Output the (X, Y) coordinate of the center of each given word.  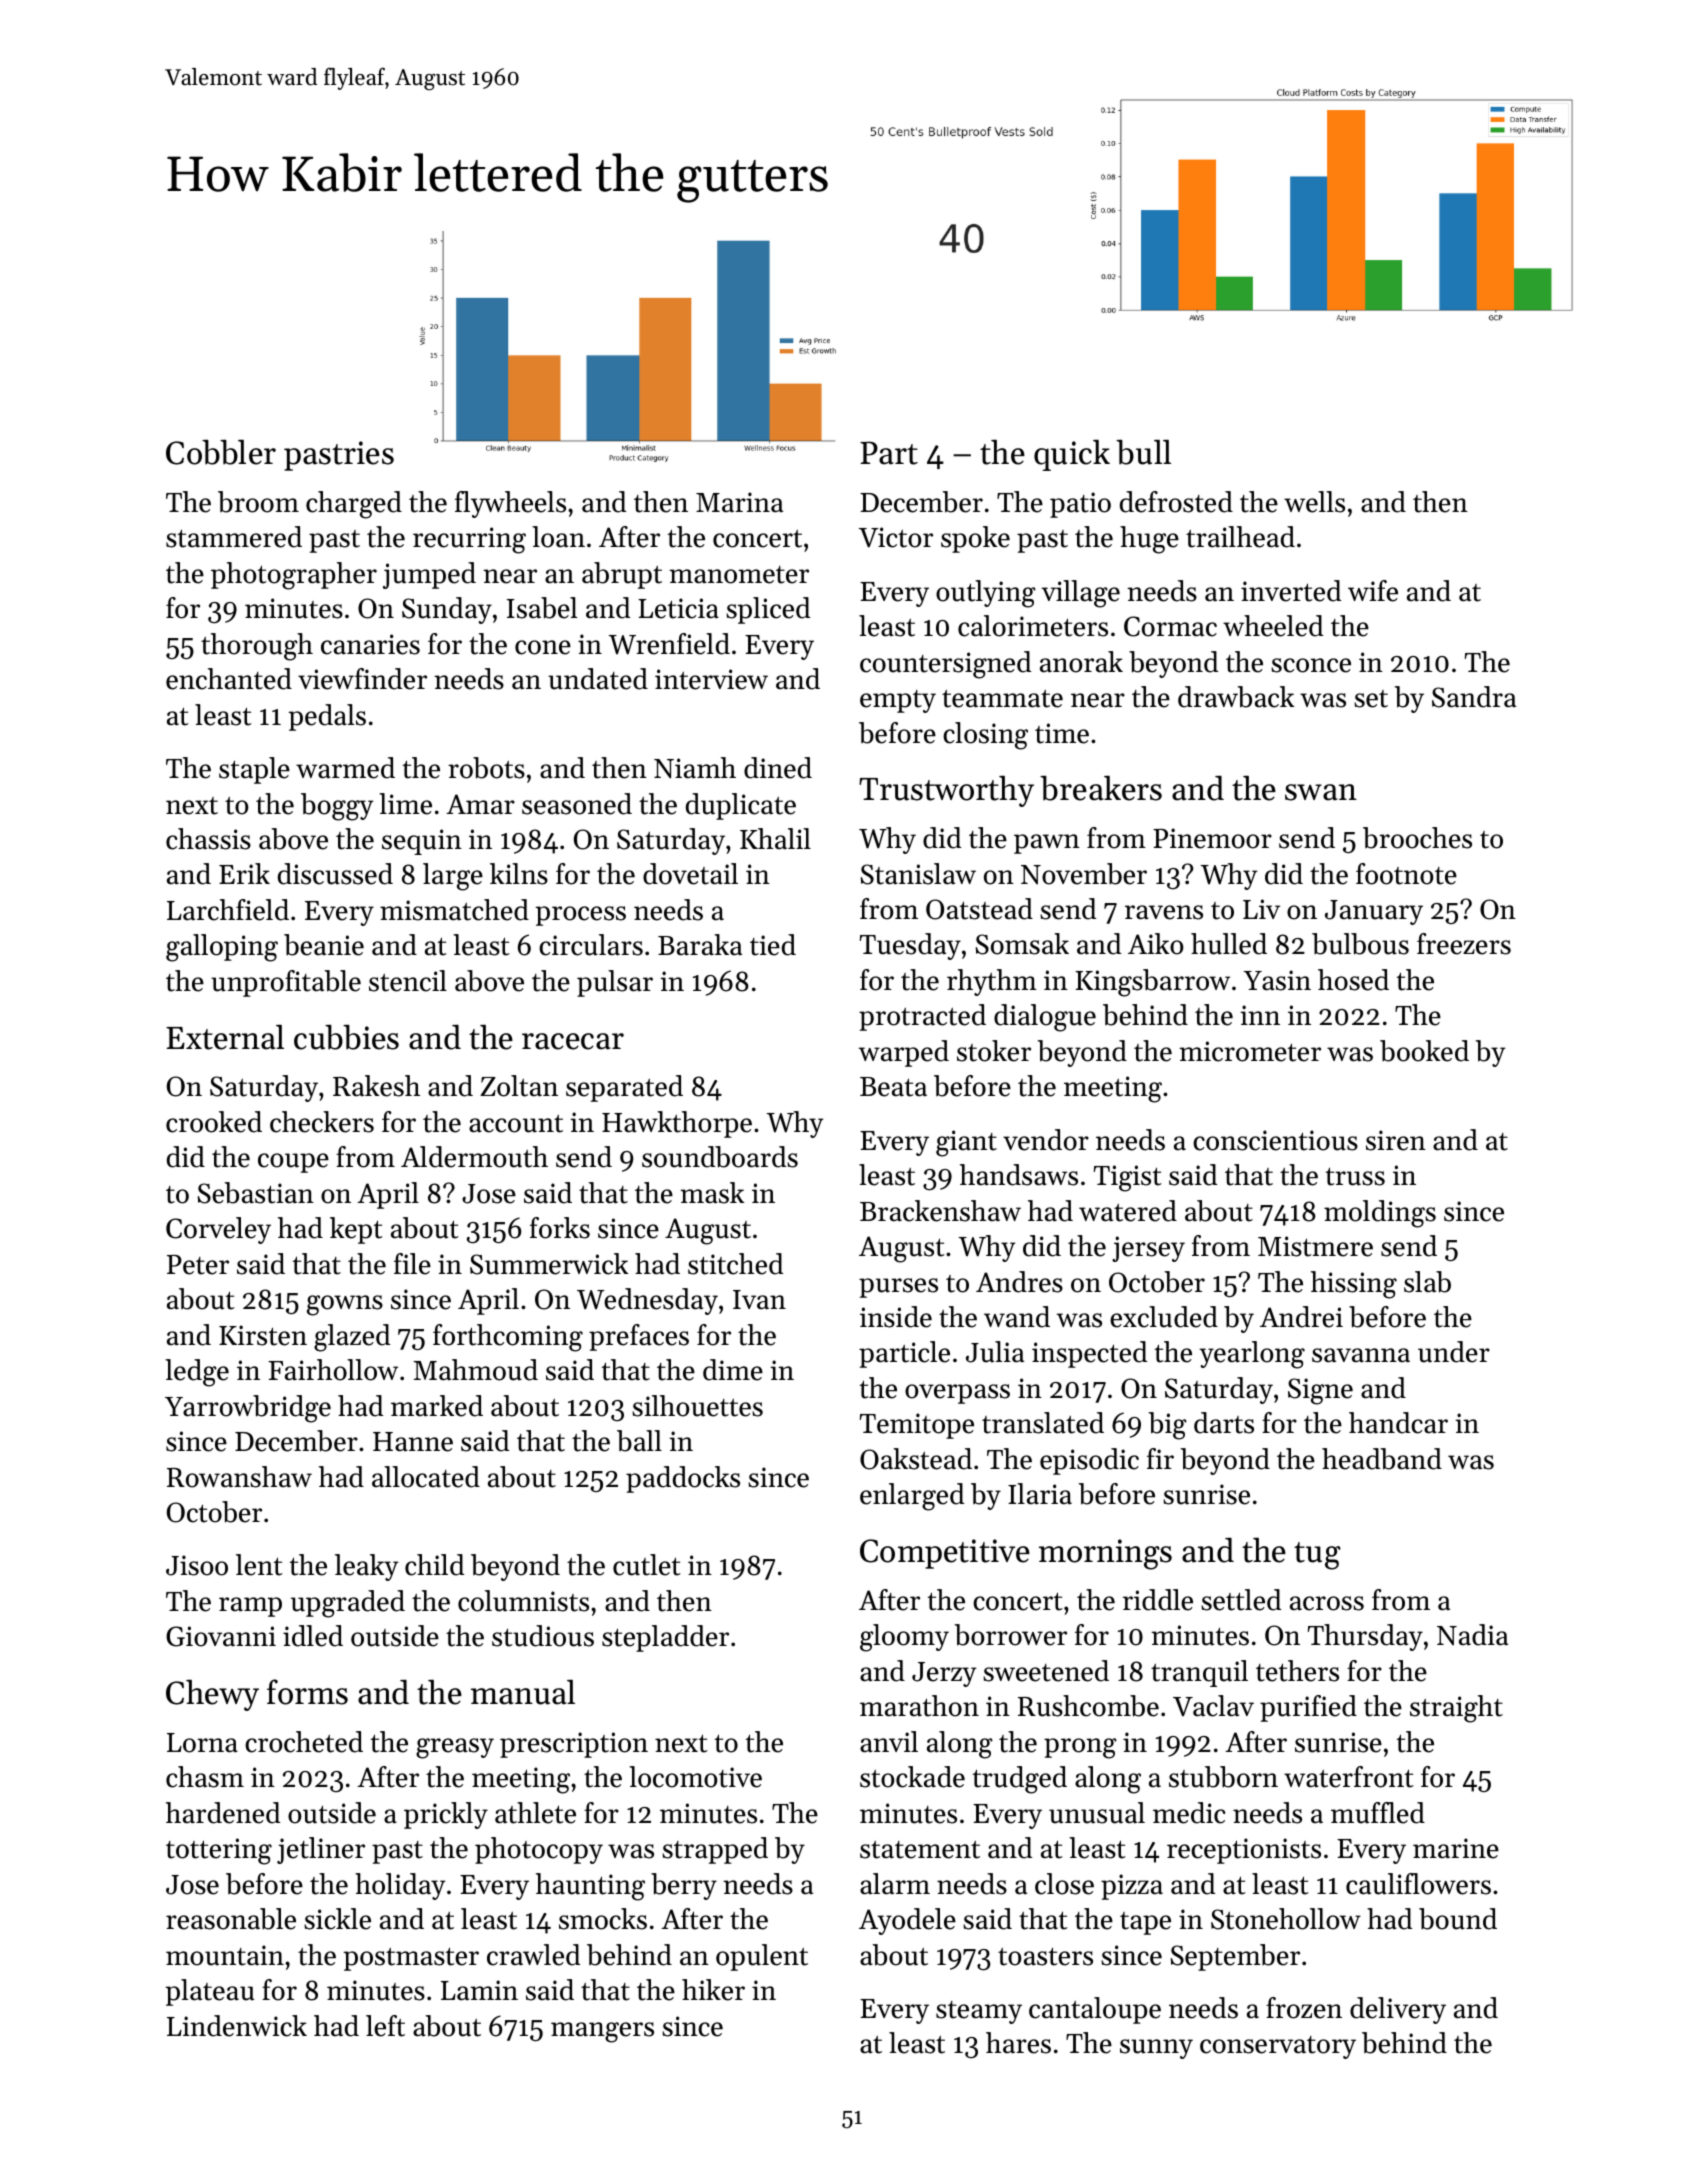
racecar (573, 1041)
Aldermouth (474, 1157)
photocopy (539, 1850)
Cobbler (221, 452)
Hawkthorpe (677, 1124)
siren (1396, 1140)
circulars (591, 945)
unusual (1097, 1813)
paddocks (683, 1479)
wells (1314, 502)
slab (1427, 1282)
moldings (1380, 1214)
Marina (739, 502)
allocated (426, 1477)
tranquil (1199, 1673)
